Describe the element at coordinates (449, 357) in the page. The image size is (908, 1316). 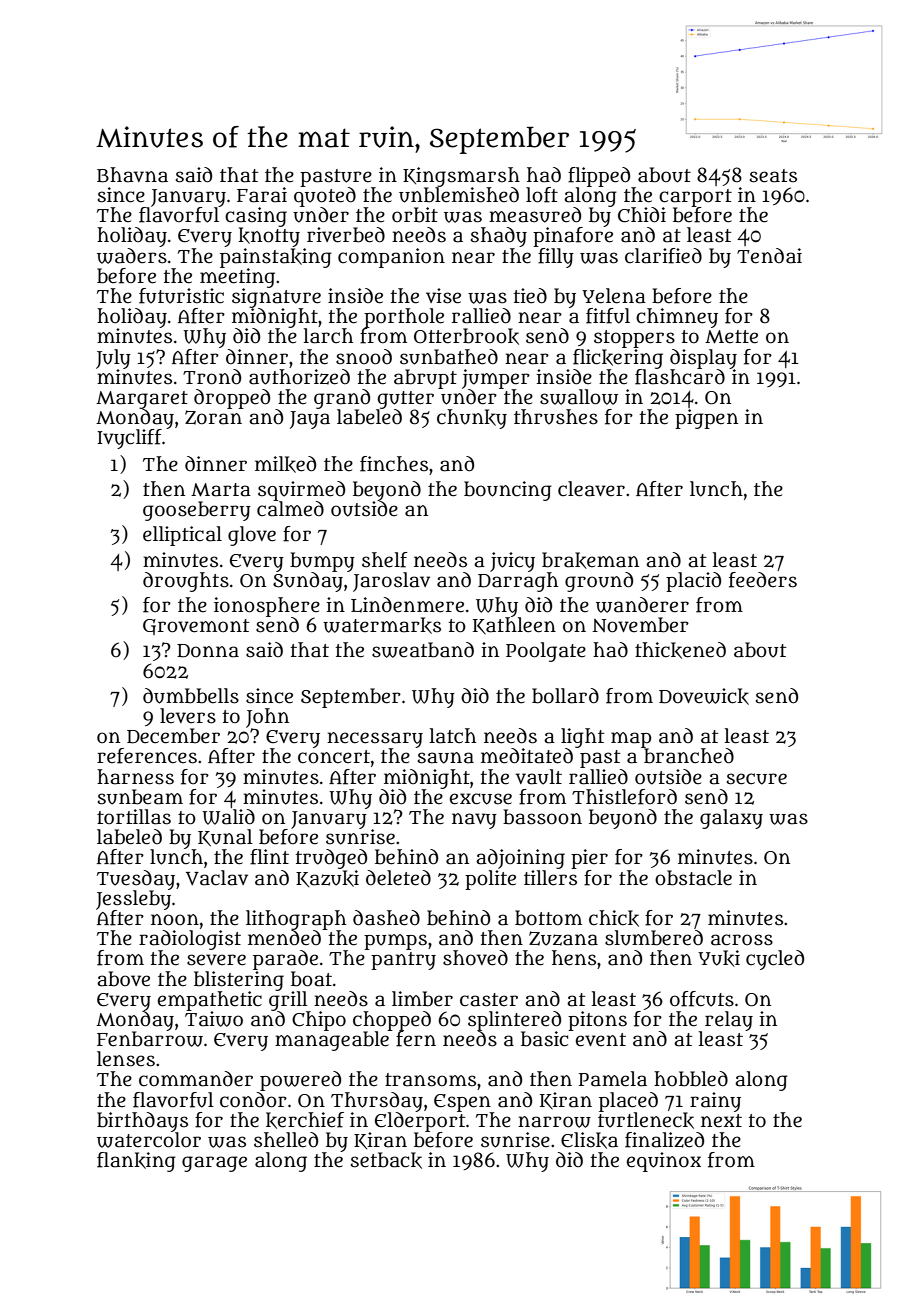
I see `sunbathed` at that location.
